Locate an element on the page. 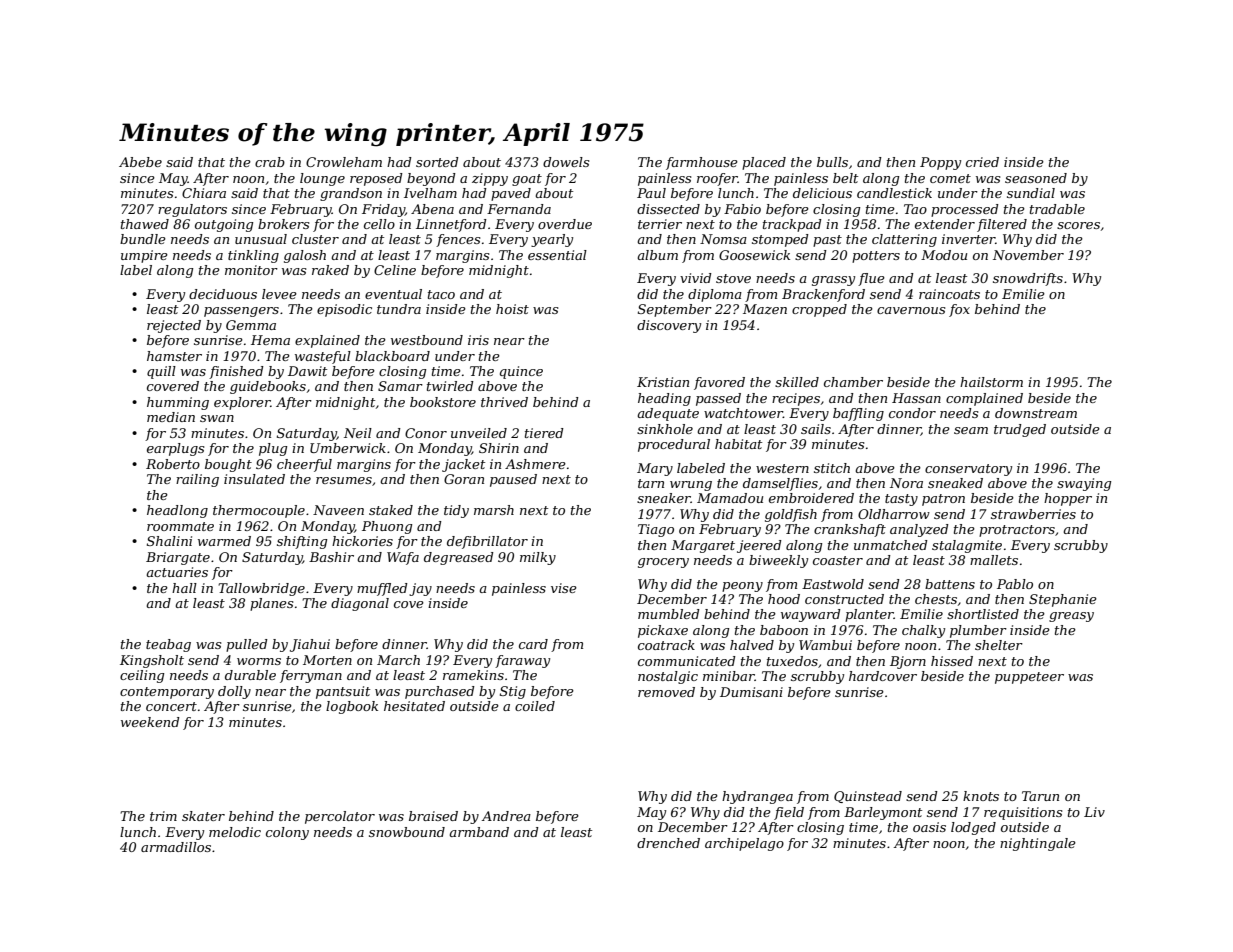  Andrea is located at coordinates (506, 816).
